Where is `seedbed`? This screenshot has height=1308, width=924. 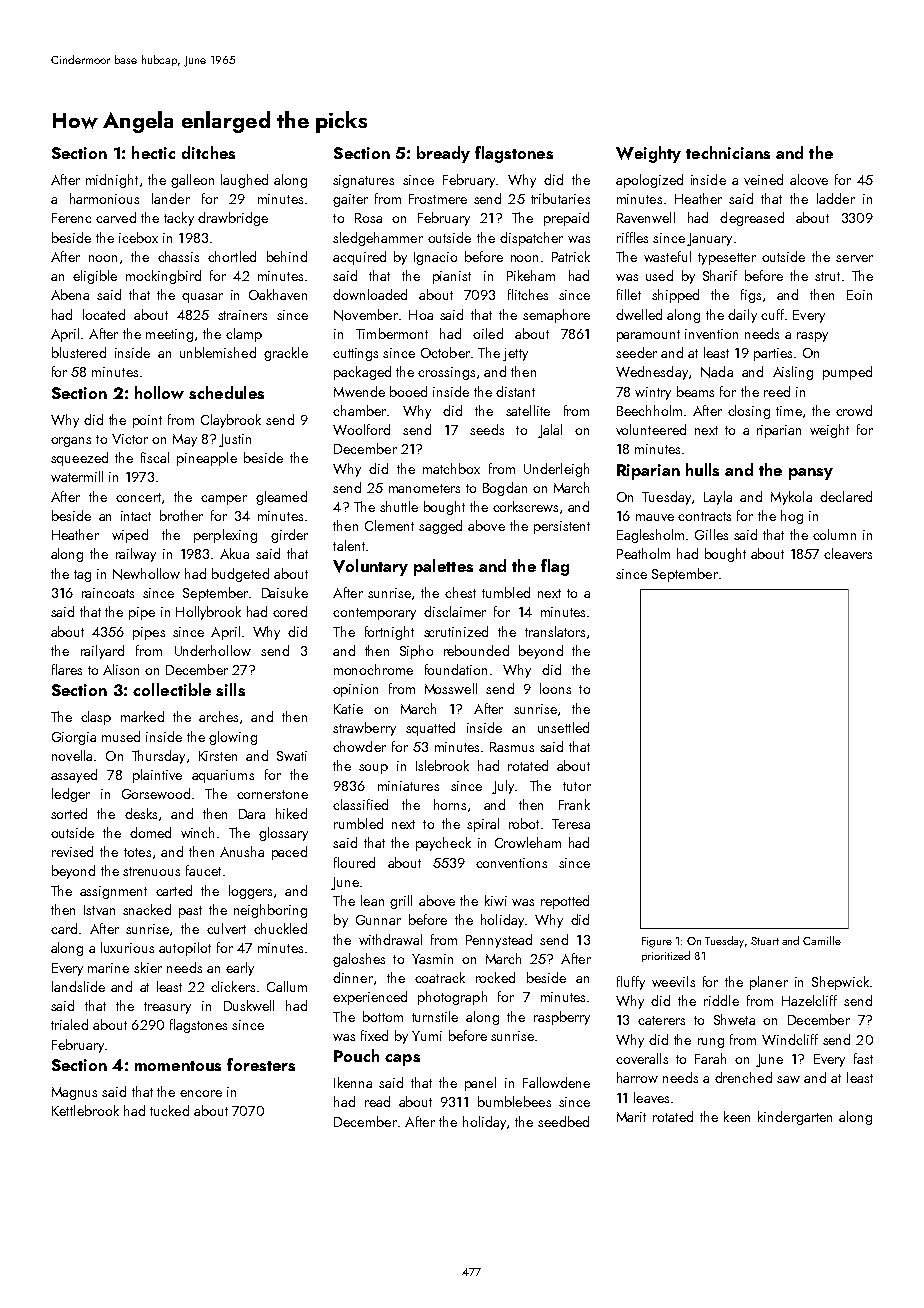 seedbed is located at coordinates (563, 1121).
